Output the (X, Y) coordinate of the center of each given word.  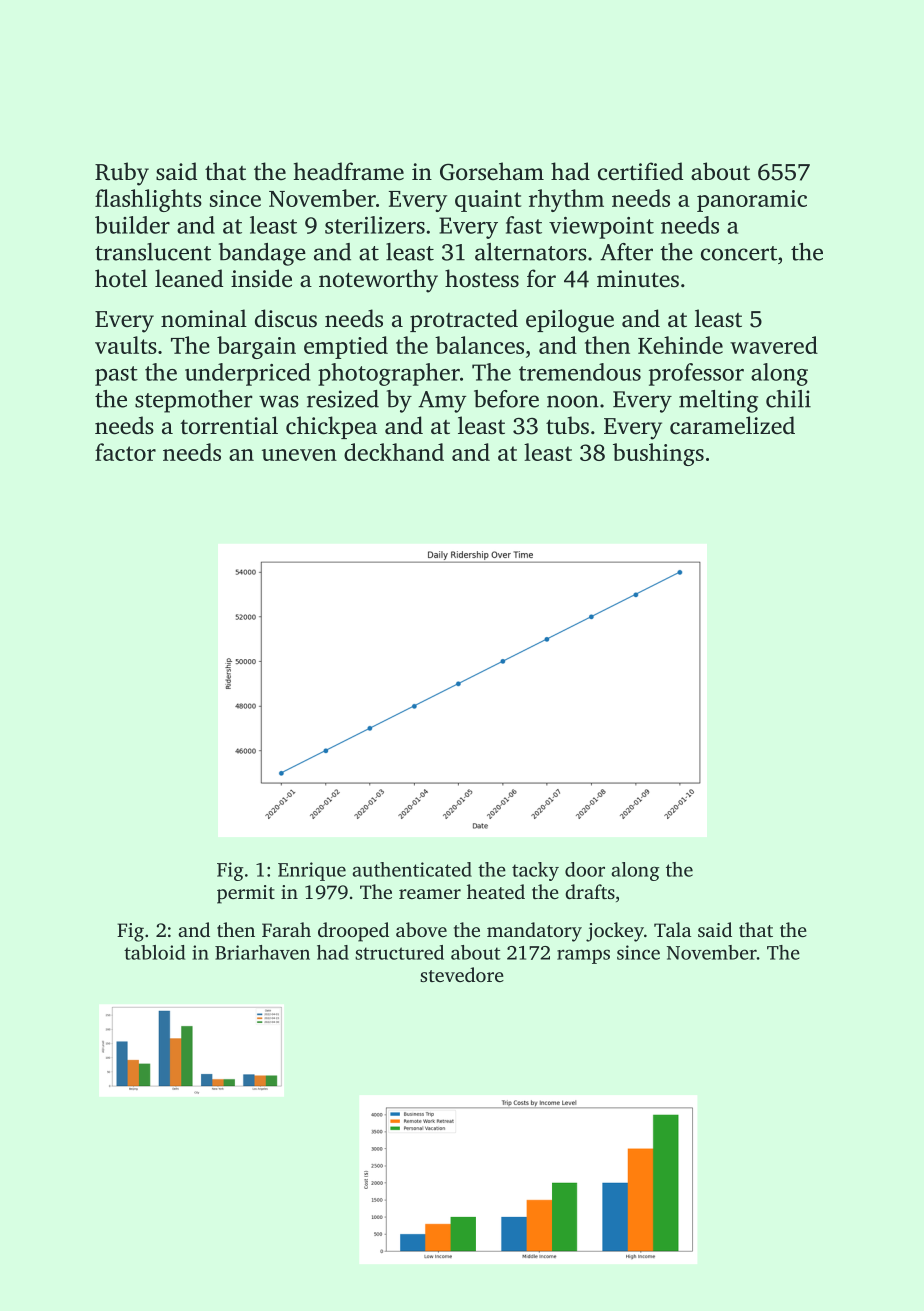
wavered (774, 345)
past (116, 376)
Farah (286, 929)
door (585, 869)
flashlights (148, 200)
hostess (482, 278)
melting (718, 401)
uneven (299, 455)
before (506, 399)
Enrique (312, 871)
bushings (658, 454)
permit (246, 894)
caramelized (732, 425)
